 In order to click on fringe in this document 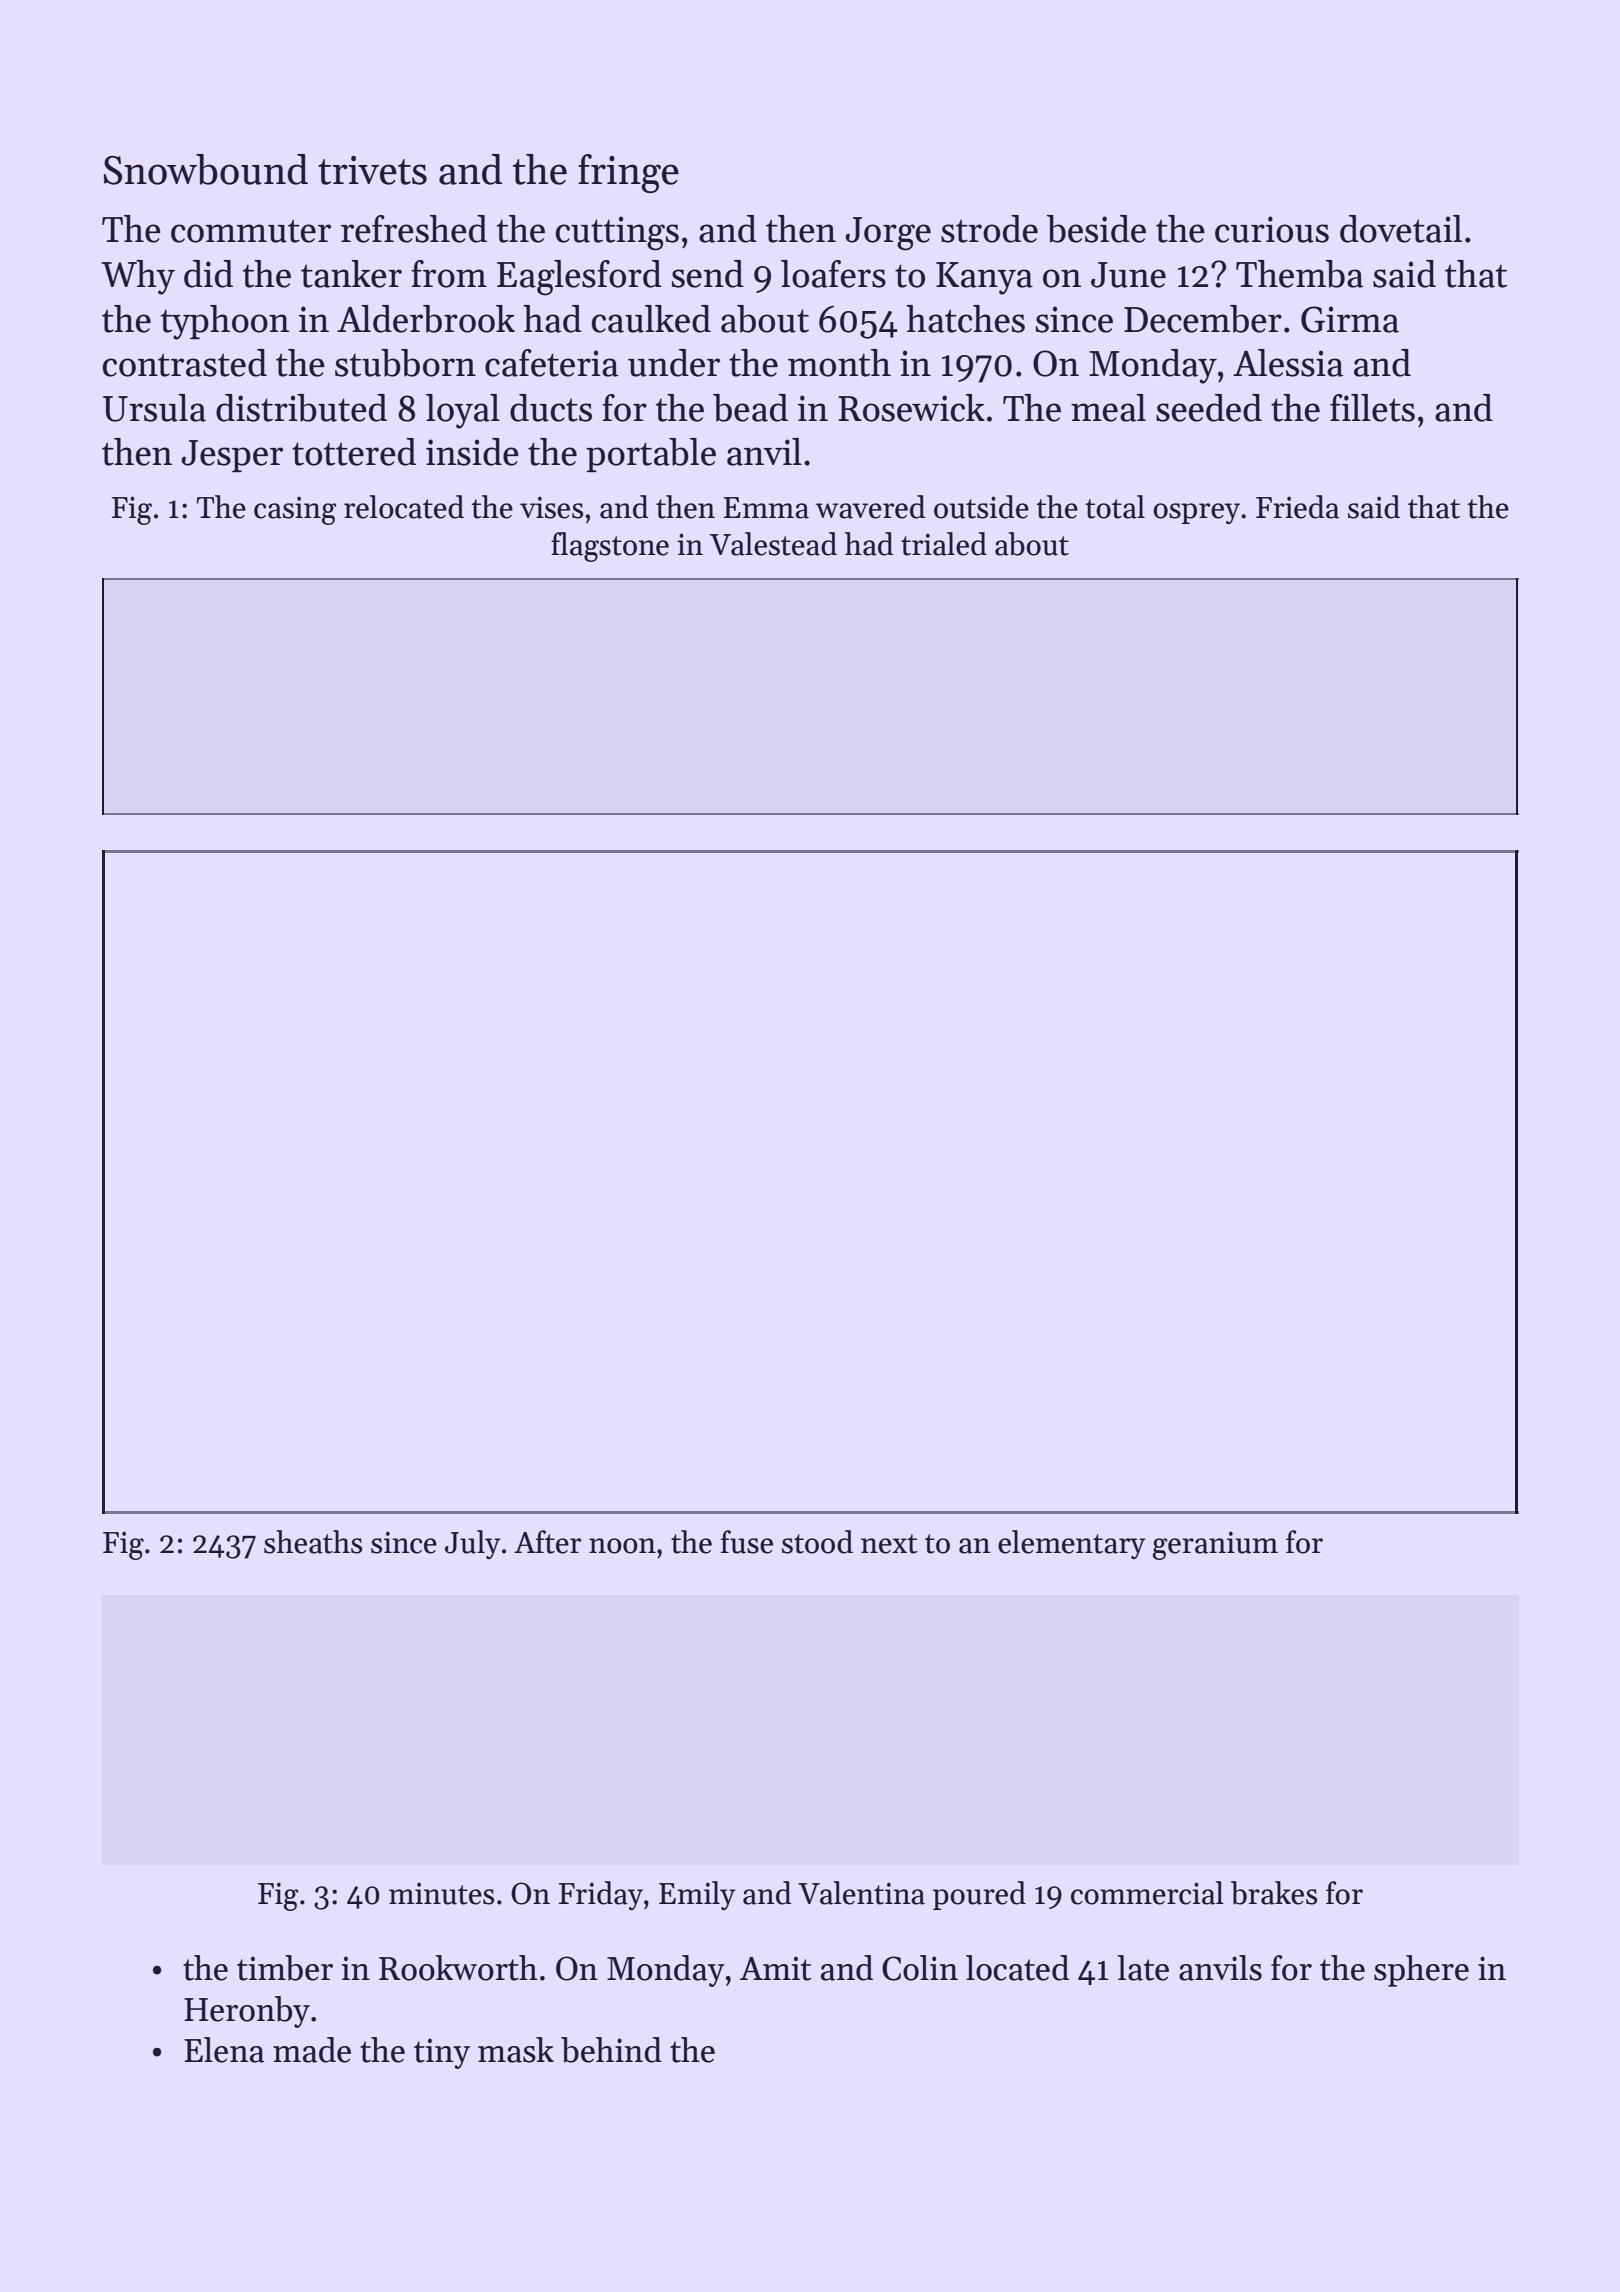, I will do `click(628, 173)`.
